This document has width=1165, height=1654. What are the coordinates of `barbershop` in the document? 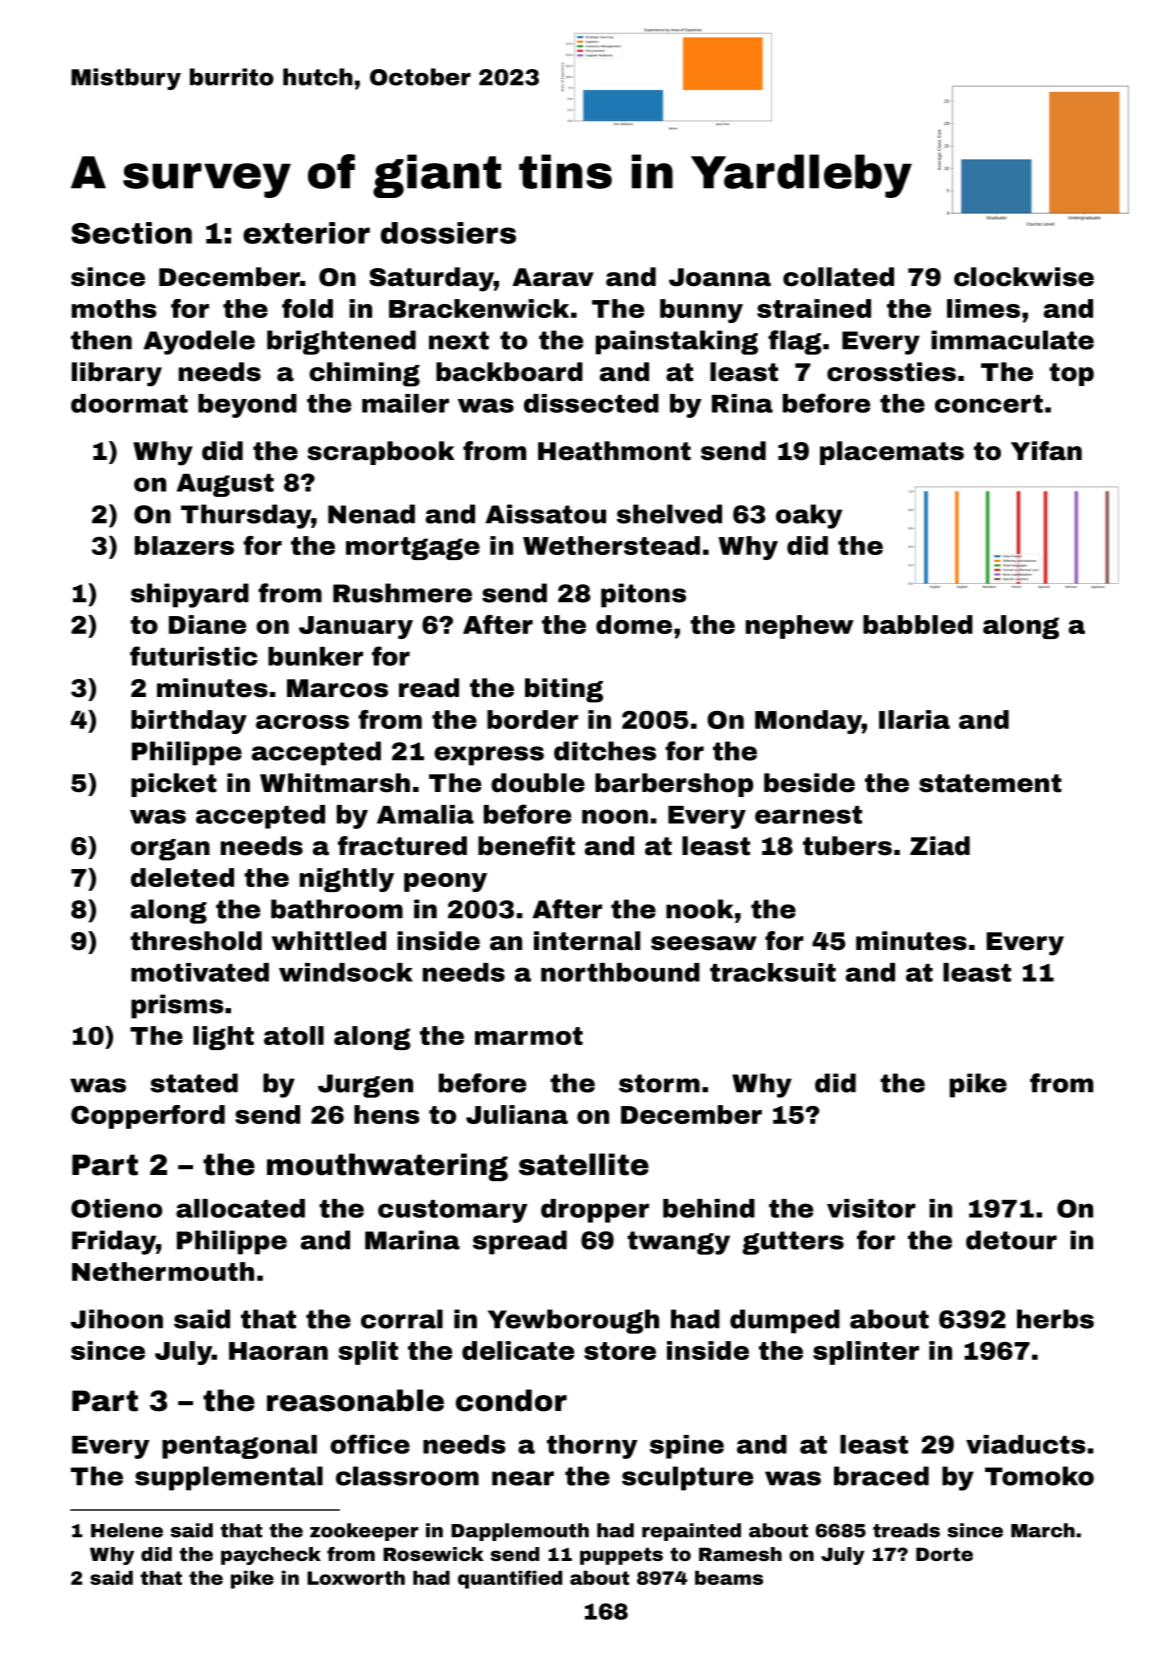 It's located at (674, 785).
